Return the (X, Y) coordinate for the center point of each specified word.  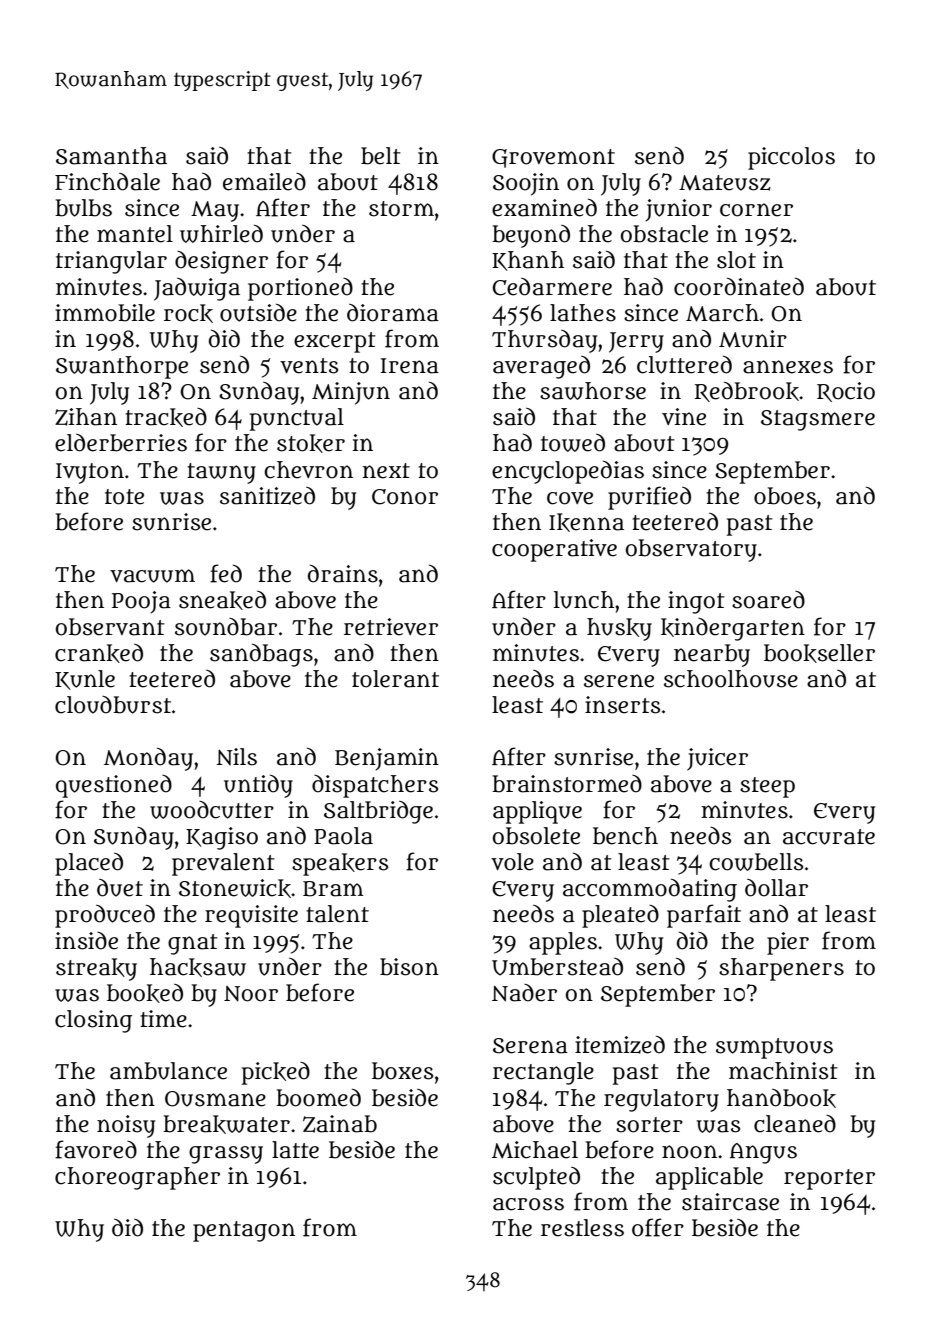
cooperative (554, 550)
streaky (96, 969)
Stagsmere (818, 420)
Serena (530, 1046)
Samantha (111, 156)
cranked (99, 653)
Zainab (340, 1124)
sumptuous (774, 1048)
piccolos (791, 158)
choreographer (137, 1178)
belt (381, 156)
